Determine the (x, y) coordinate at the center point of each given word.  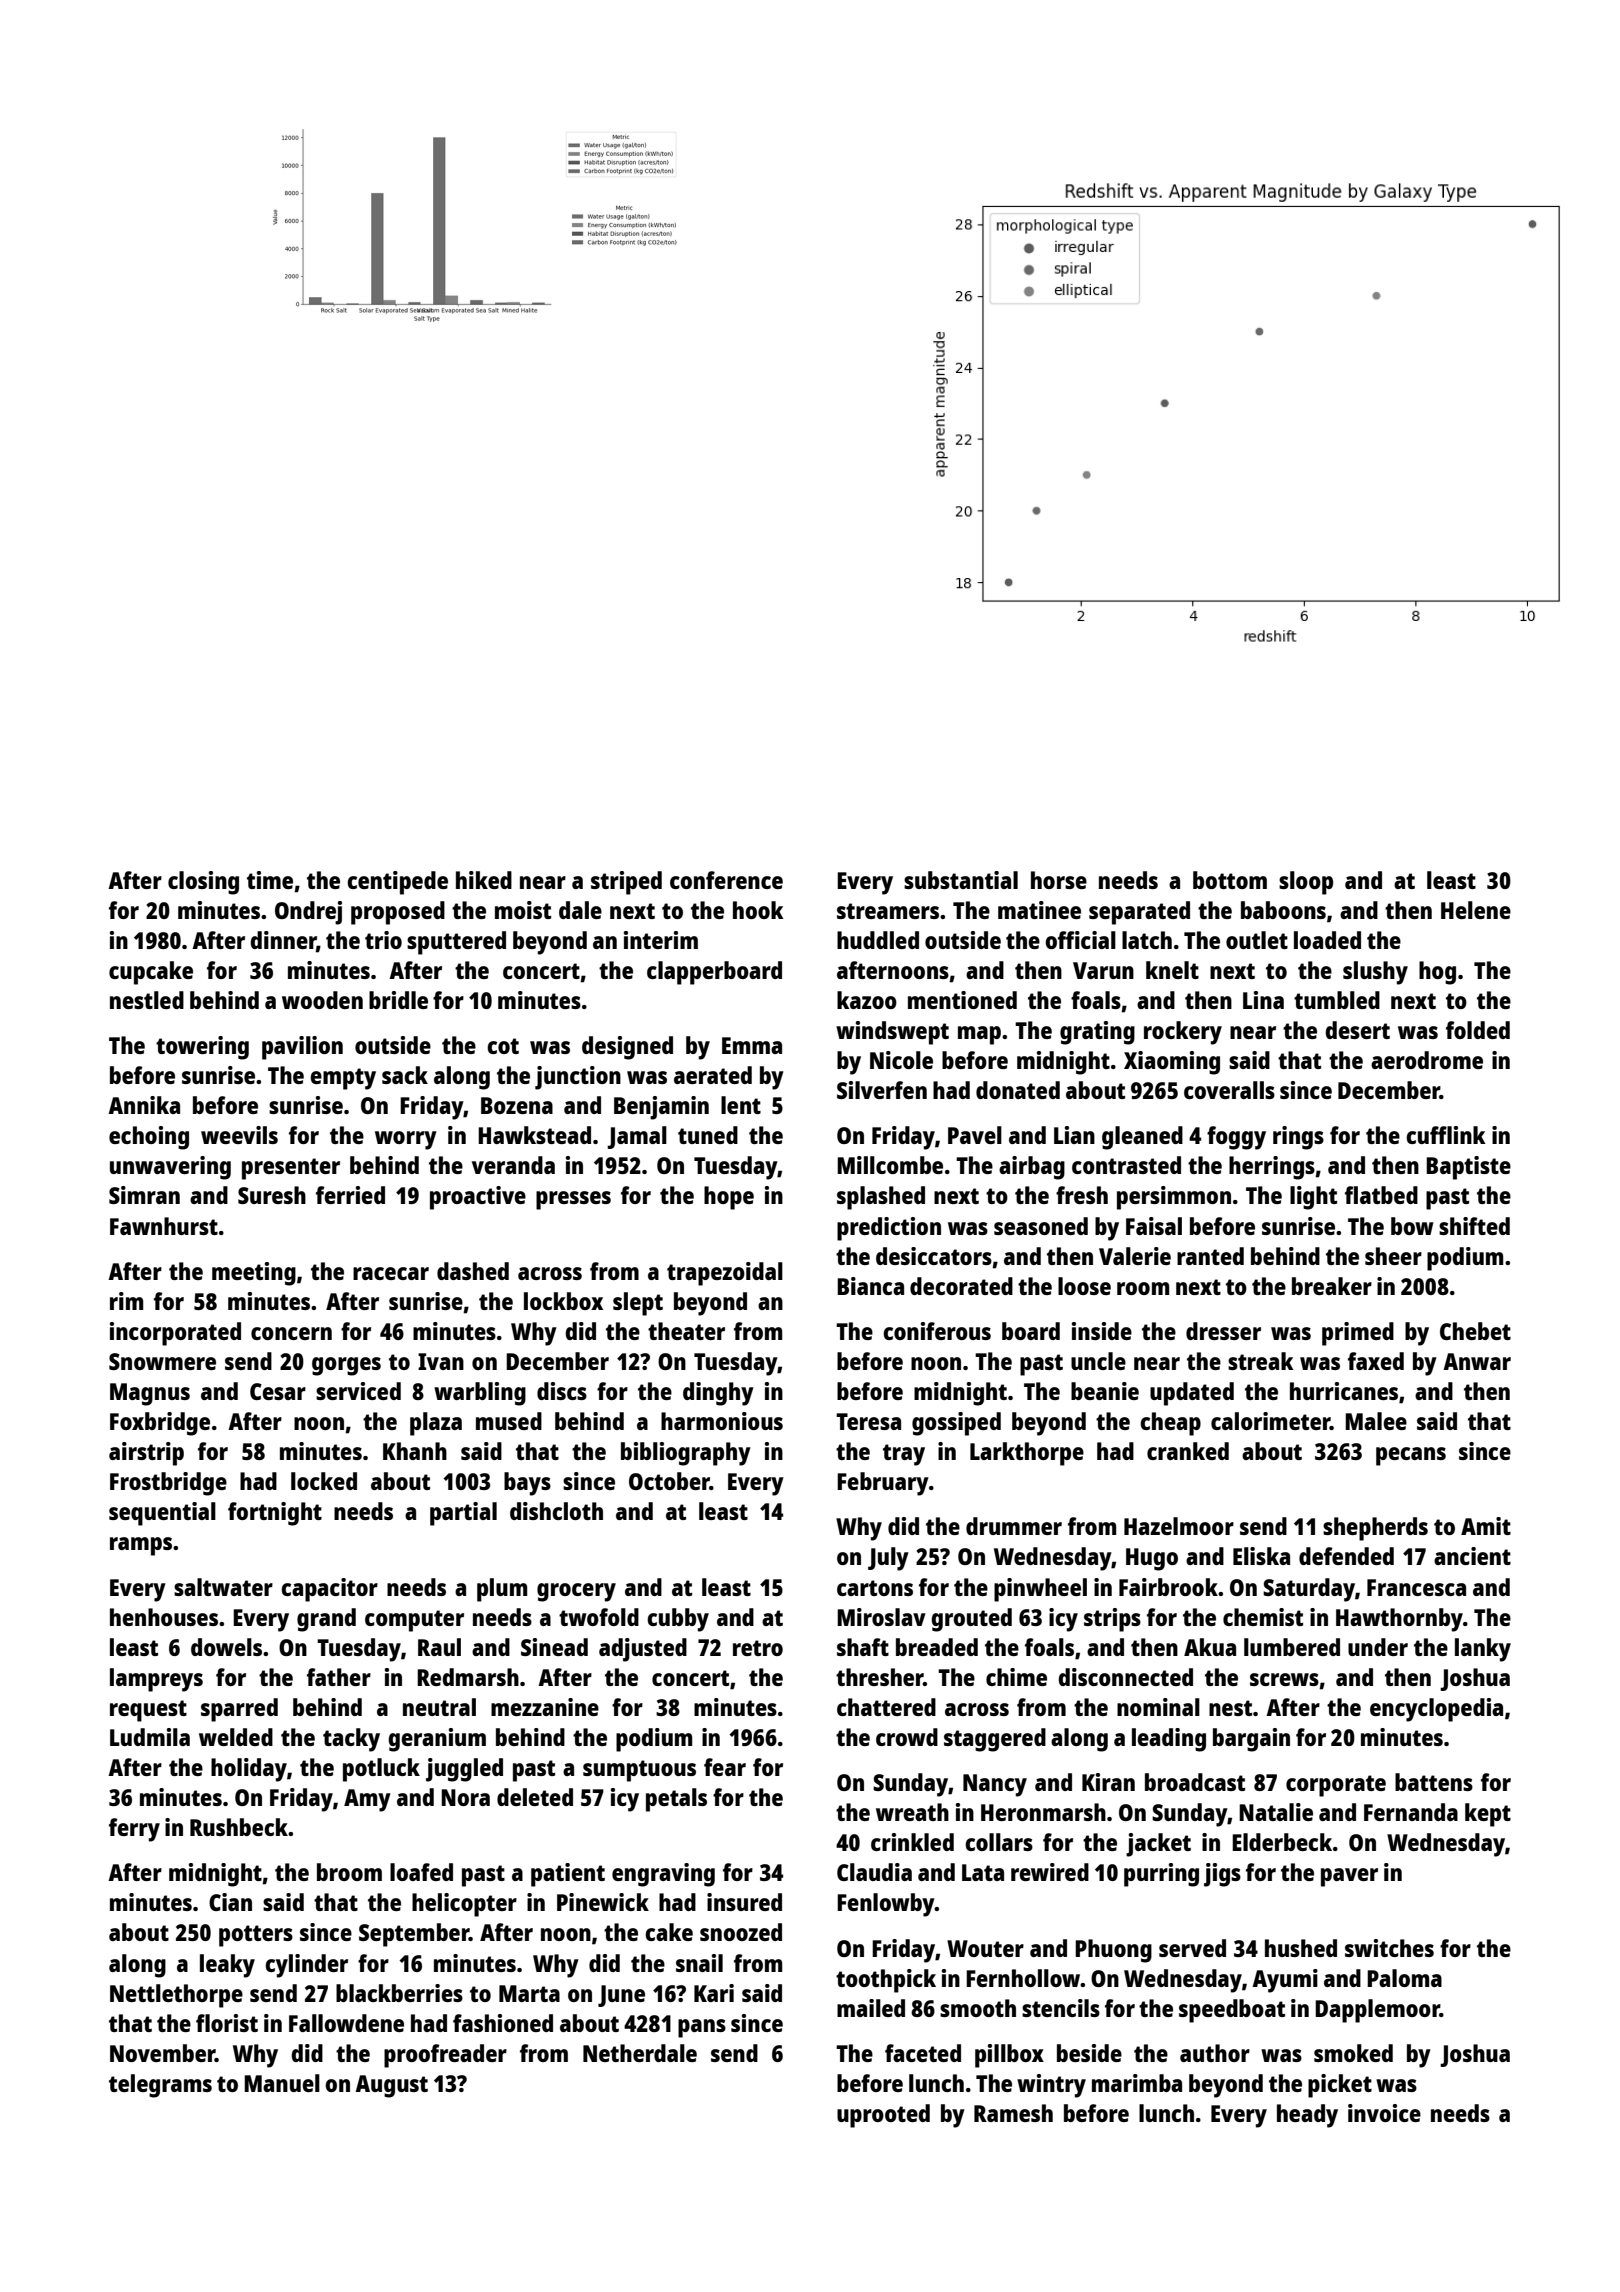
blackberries (399, 1993)
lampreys (156, 1680)
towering (202, 1048)
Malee (1376, 1421)
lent (741, 1105)
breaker (1332, 1286)
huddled (878, 940)
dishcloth (556, 1511)
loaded (1327, 940)
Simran (144, 1195)
